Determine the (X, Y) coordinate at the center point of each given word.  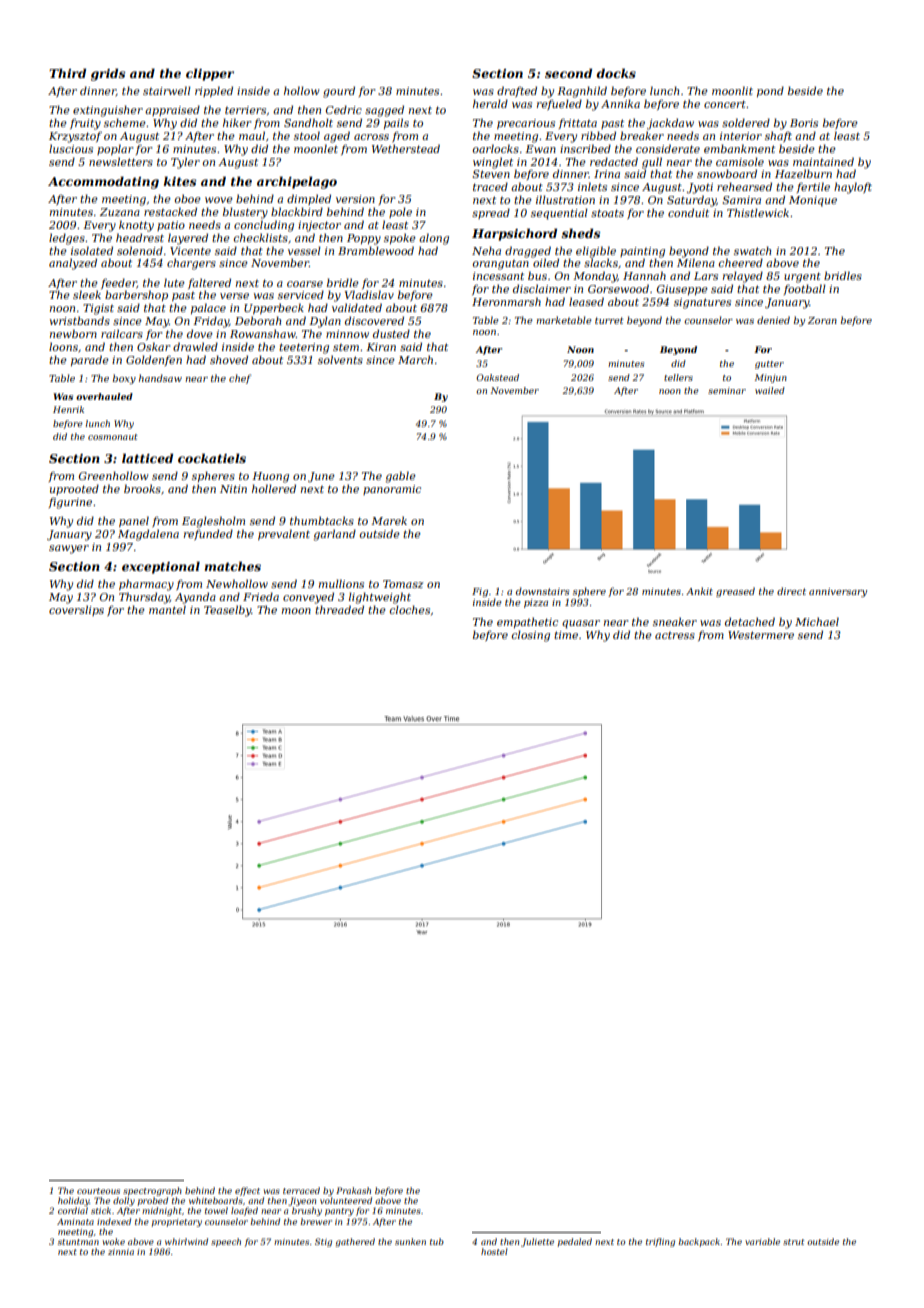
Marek (389, 520)
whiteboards (216, 1200)
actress (675, 635)
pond (770, 91)
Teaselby (227, 611)
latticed (147, 458)
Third (67, 73)
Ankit (699, 591)
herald (490, 103)
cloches (410, 609)
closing (531, 636)
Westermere (761, 635)
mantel (167, 609)
